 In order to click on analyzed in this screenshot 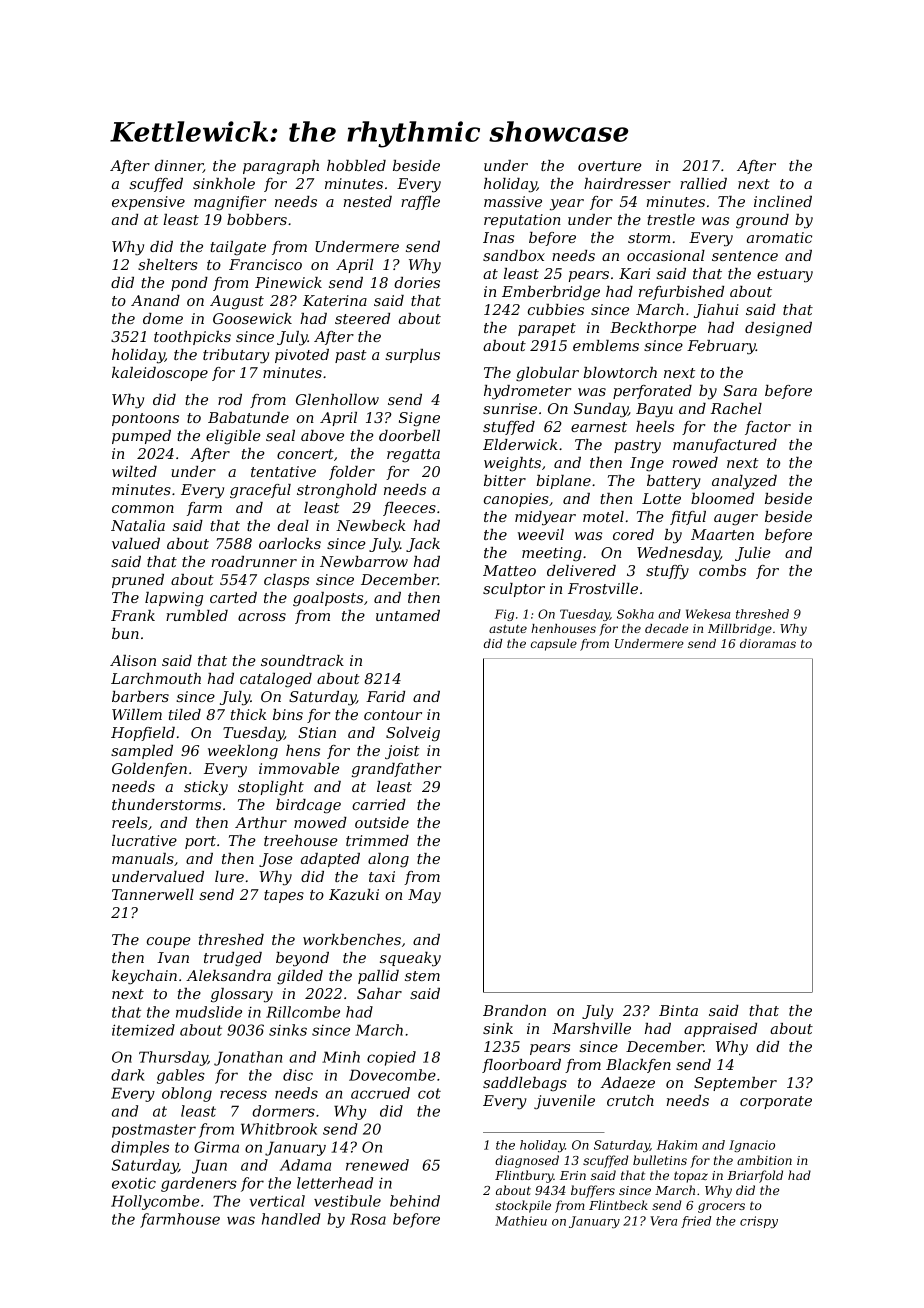, I will do `click(744, 482)`.
